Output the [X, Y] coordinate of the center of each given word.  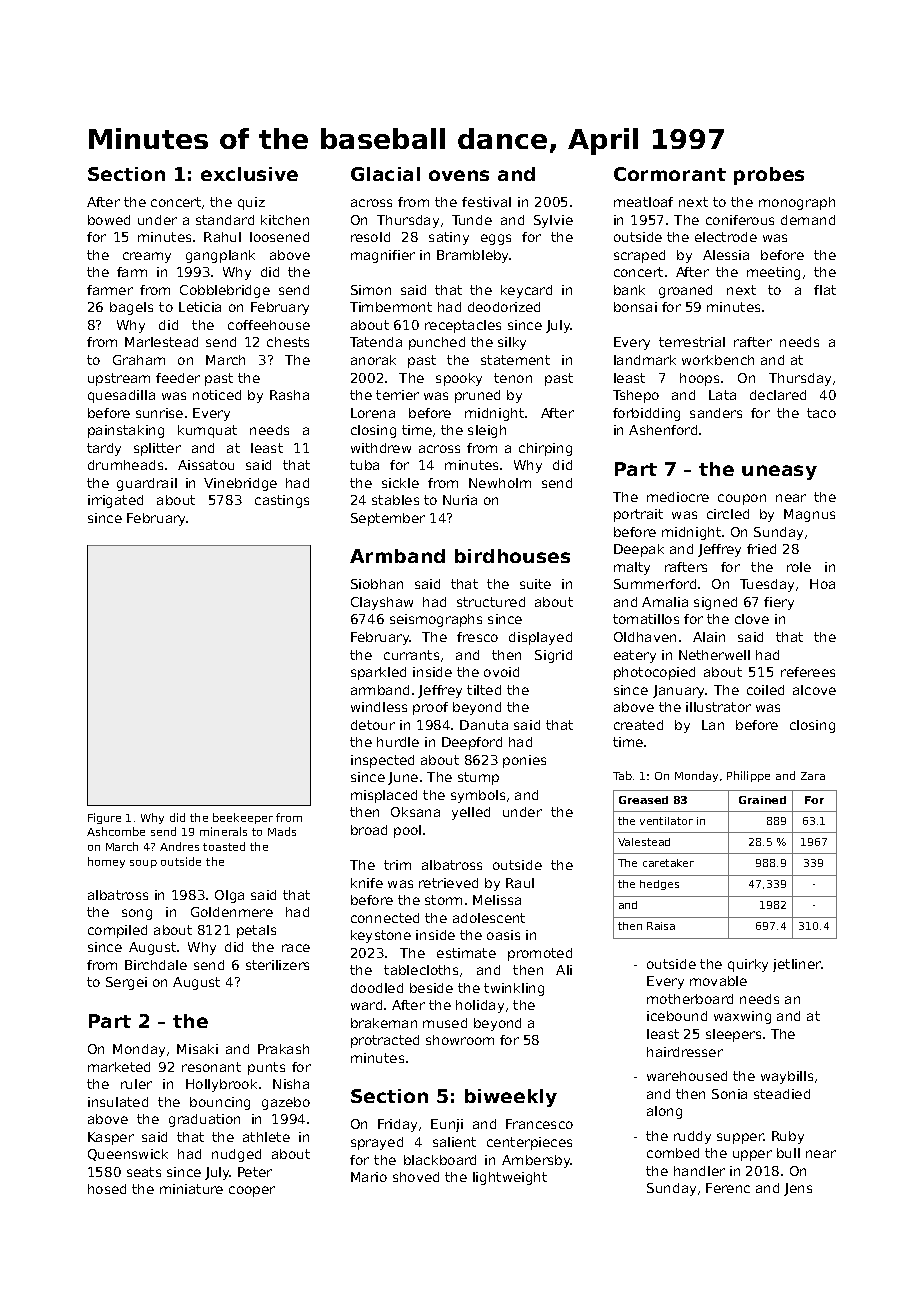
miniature [191, 1189]
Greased [643, 800]
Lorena [373, 413]
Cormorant [670, 174]
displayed [540, 638]
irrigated [115, 501]
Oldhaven [645, 637]
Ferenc [728, 1188]
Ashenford [663, 430]
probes [769, 176]
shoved [416, 1177]
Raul [520, 883]
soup [143, 864]
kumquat [207, 431]
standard [225, 220]
